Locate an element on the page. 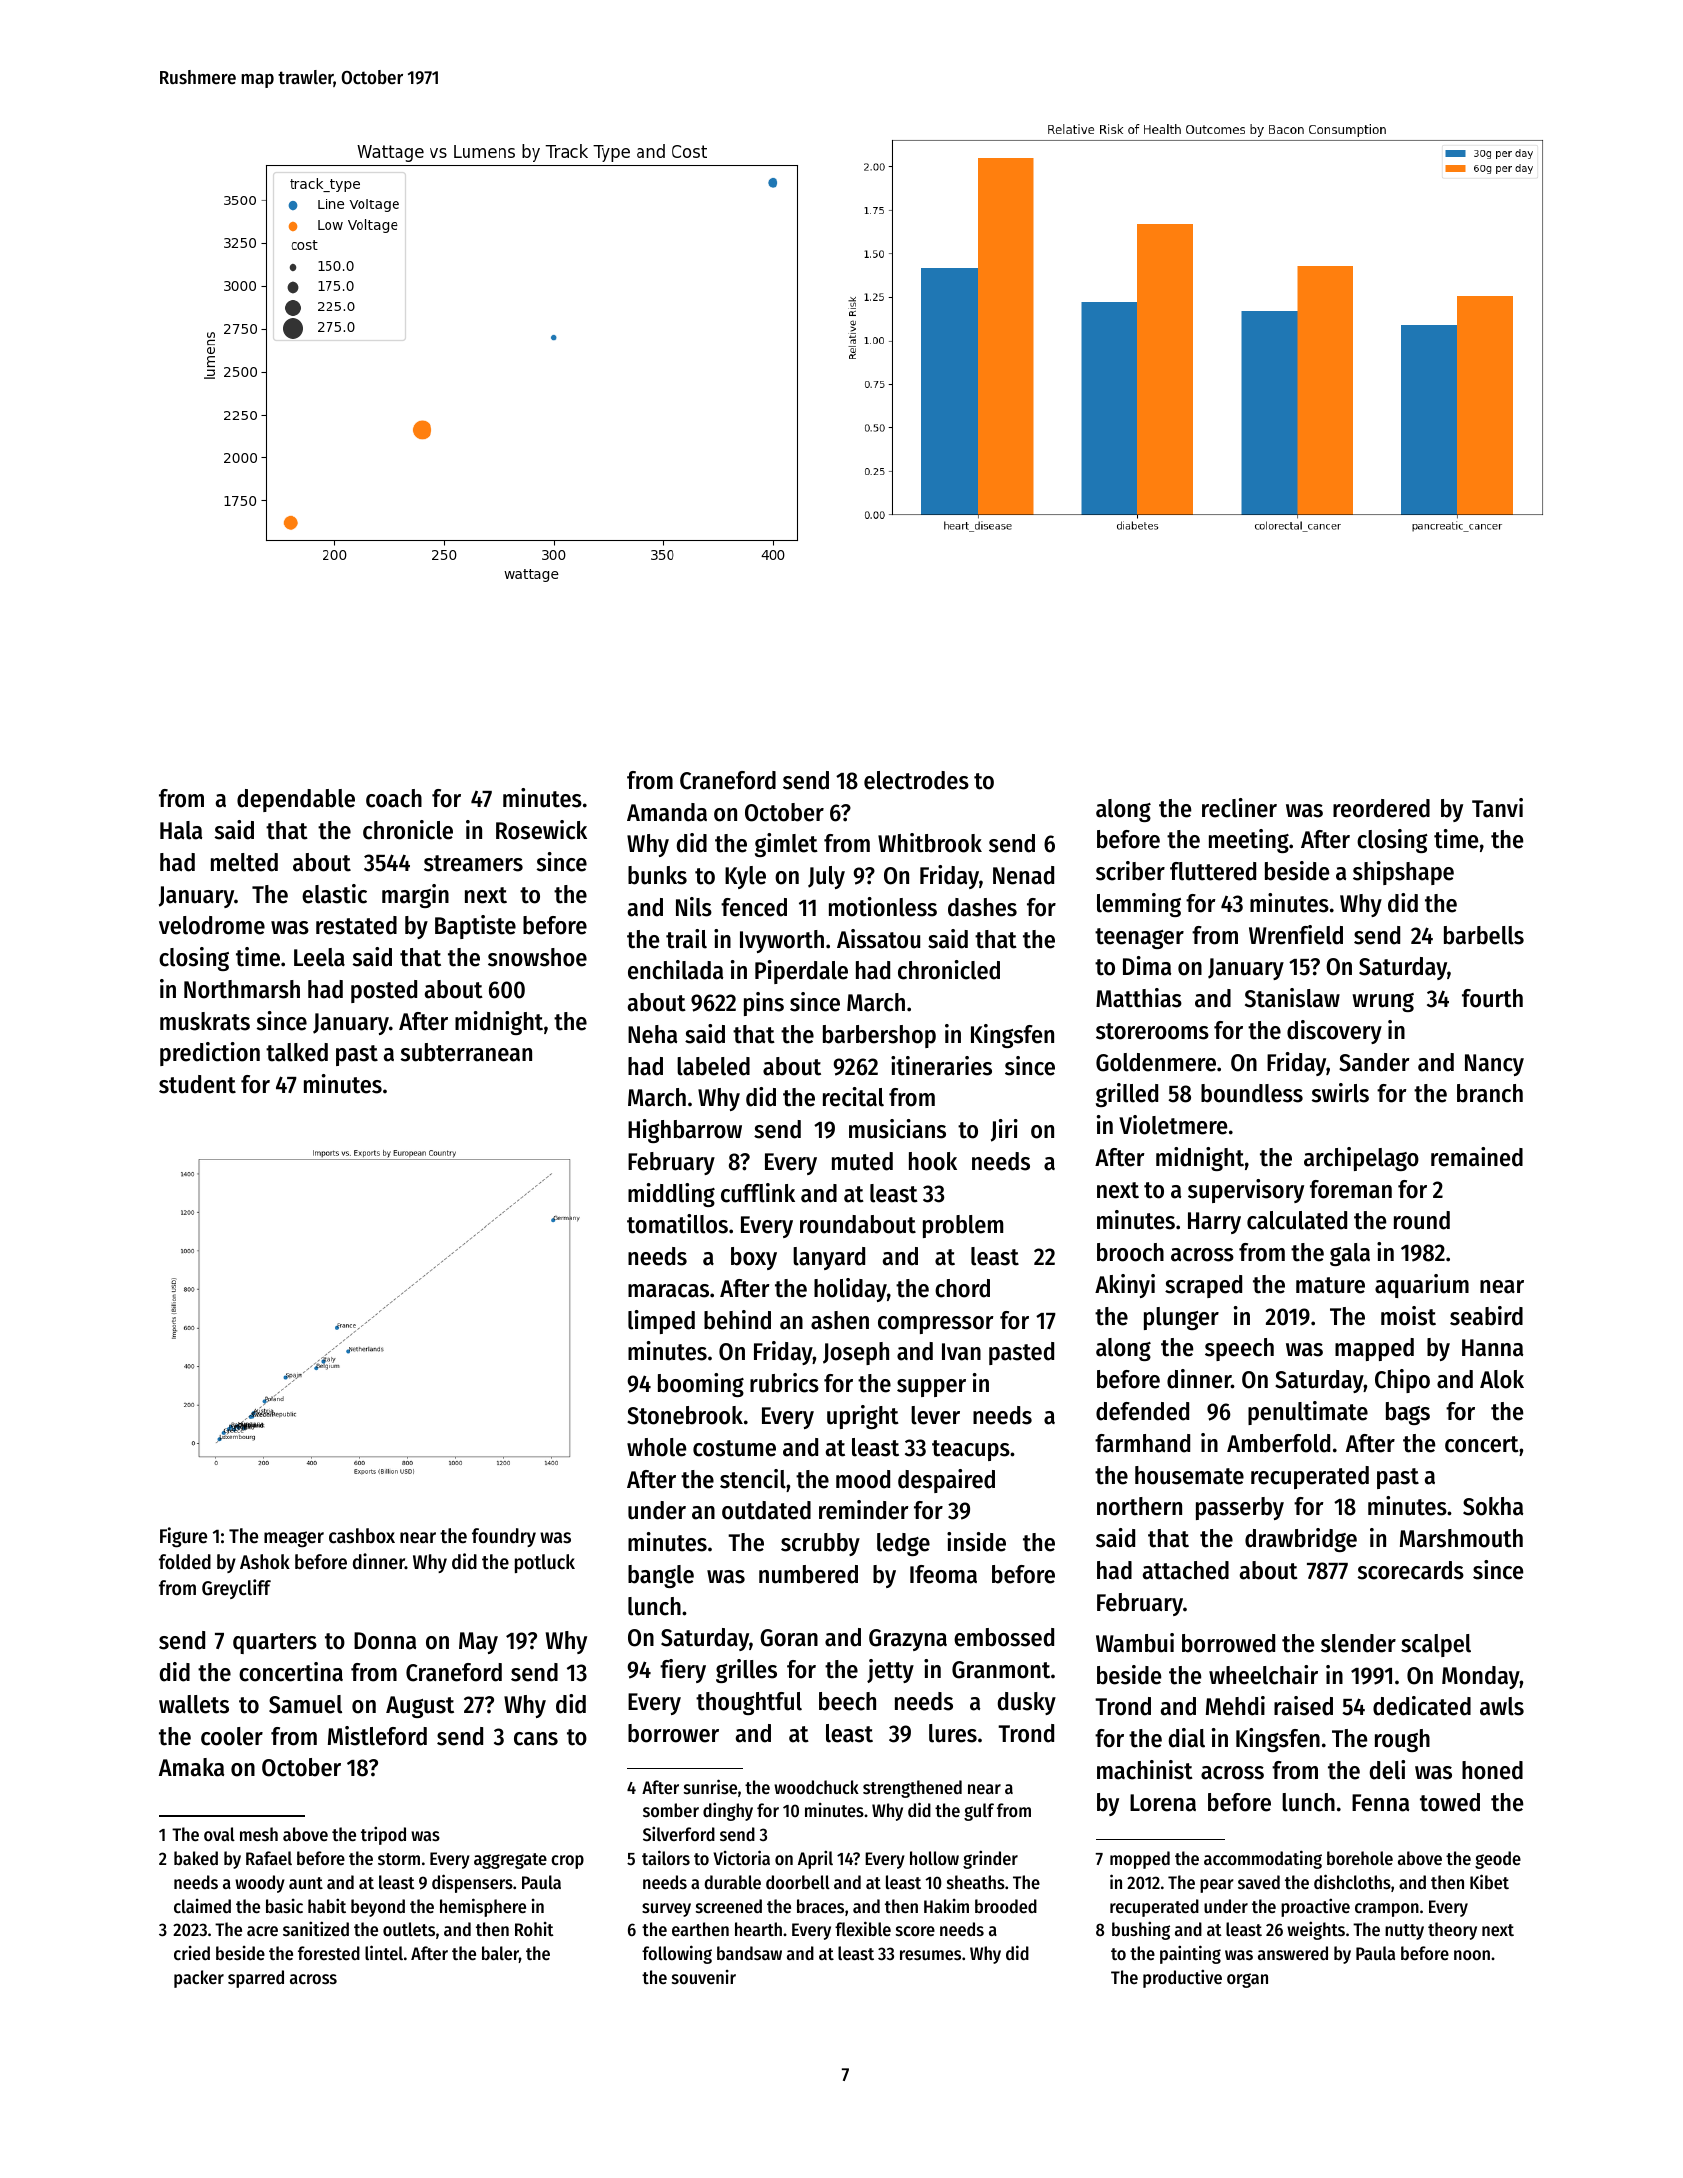 The height and width of the image is (2178, 1683). reordered is located at coordinates (1381, 808).
